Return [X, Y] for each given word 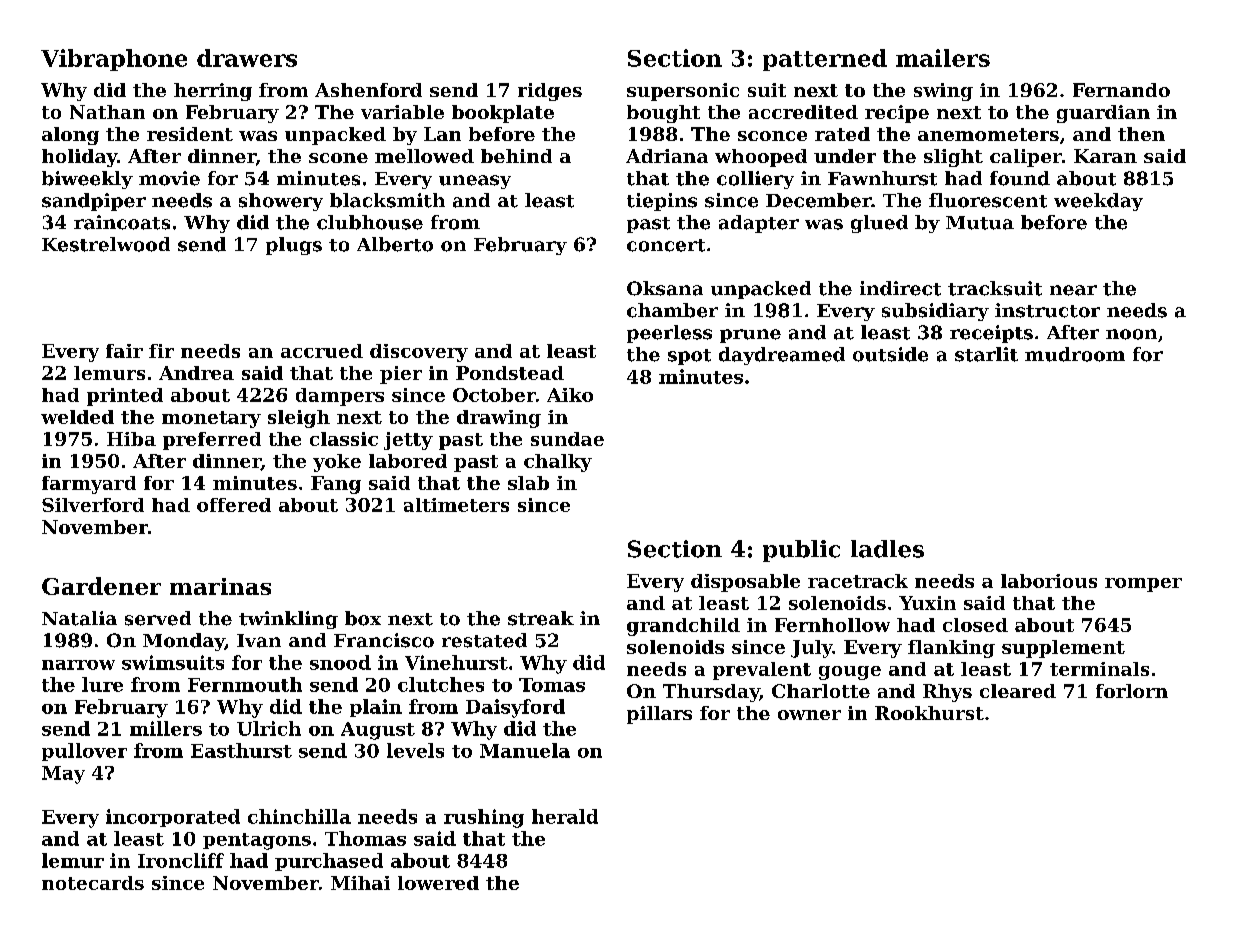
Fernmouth [245, 684]
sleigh [299, 419]
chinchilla [299, 816]
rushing [484, 818]
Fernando [1121, 90]
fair [124, 351]
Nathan [107, 112]
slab [528, 483]
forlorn [1132, 691]
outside [890, 354]
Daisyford [515, 708]
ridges [550, 92]
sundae [567, 439]
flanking [951, 649]
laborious [1049, 581]
